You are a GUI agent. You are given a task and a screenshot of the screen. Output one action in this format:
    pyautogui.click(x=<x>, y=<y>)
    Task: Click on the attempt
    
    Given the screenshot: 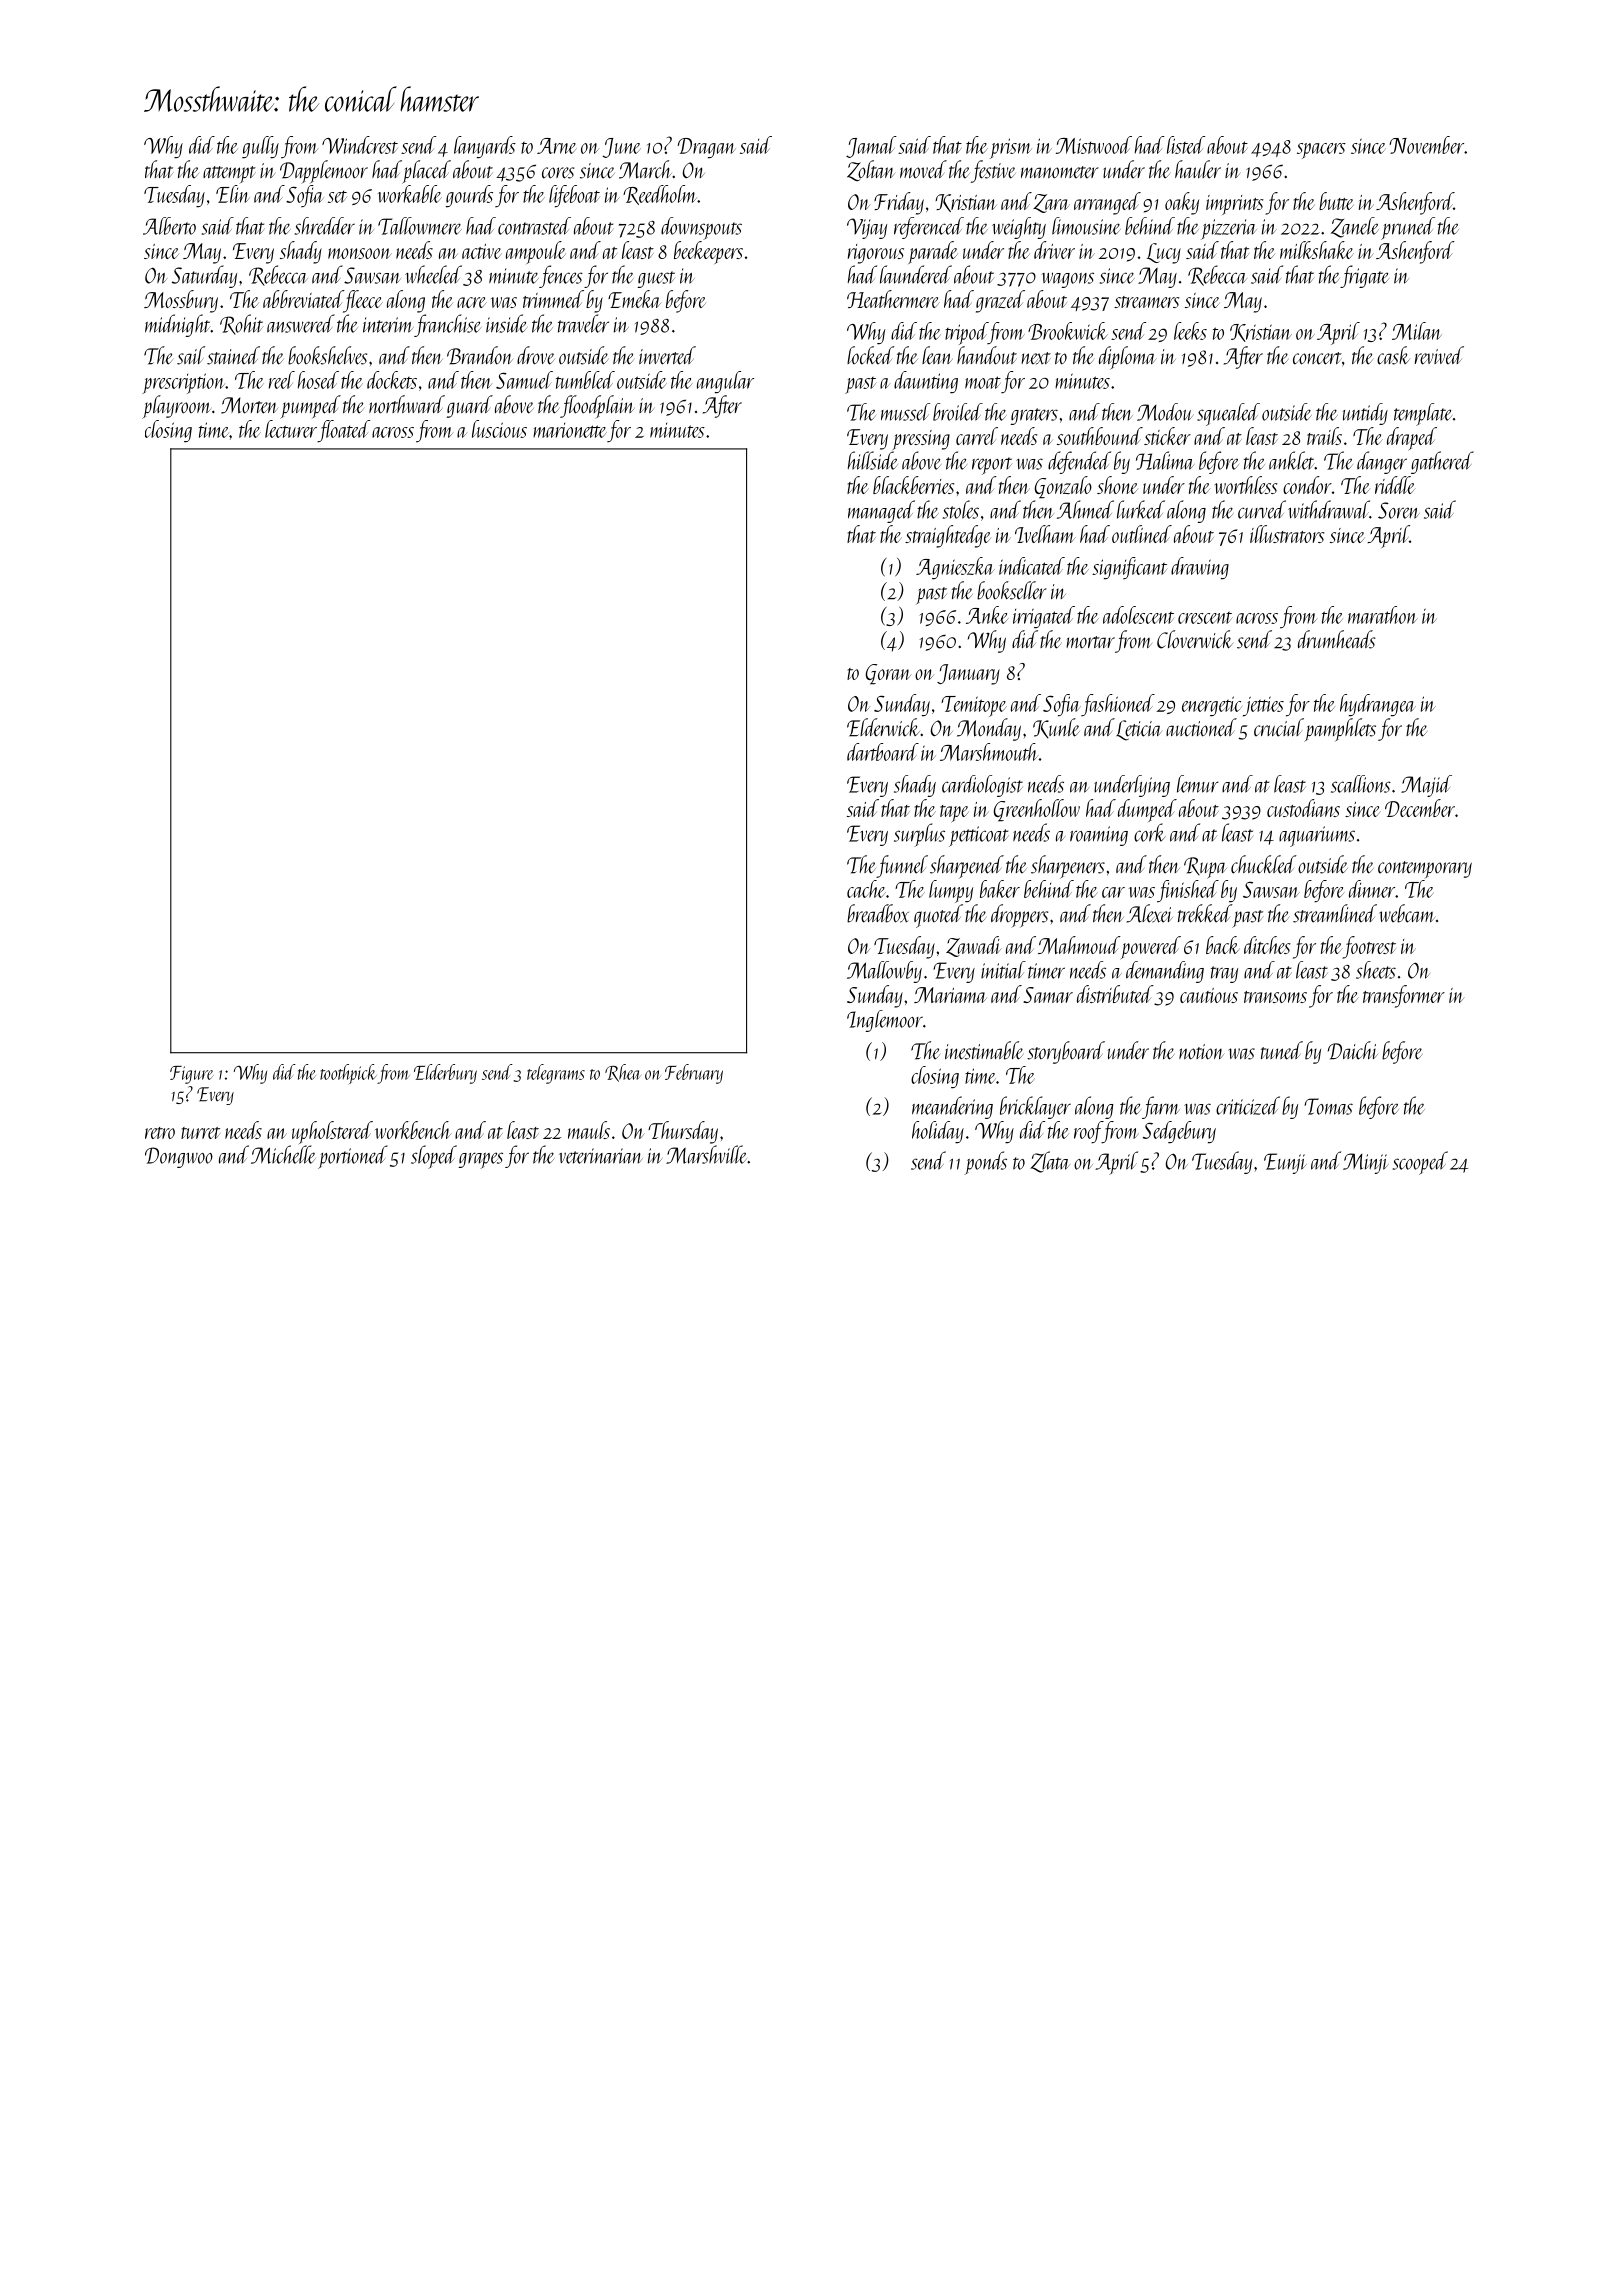 What is the action you would take?
    pyautogui.click(x=229, y=174)
